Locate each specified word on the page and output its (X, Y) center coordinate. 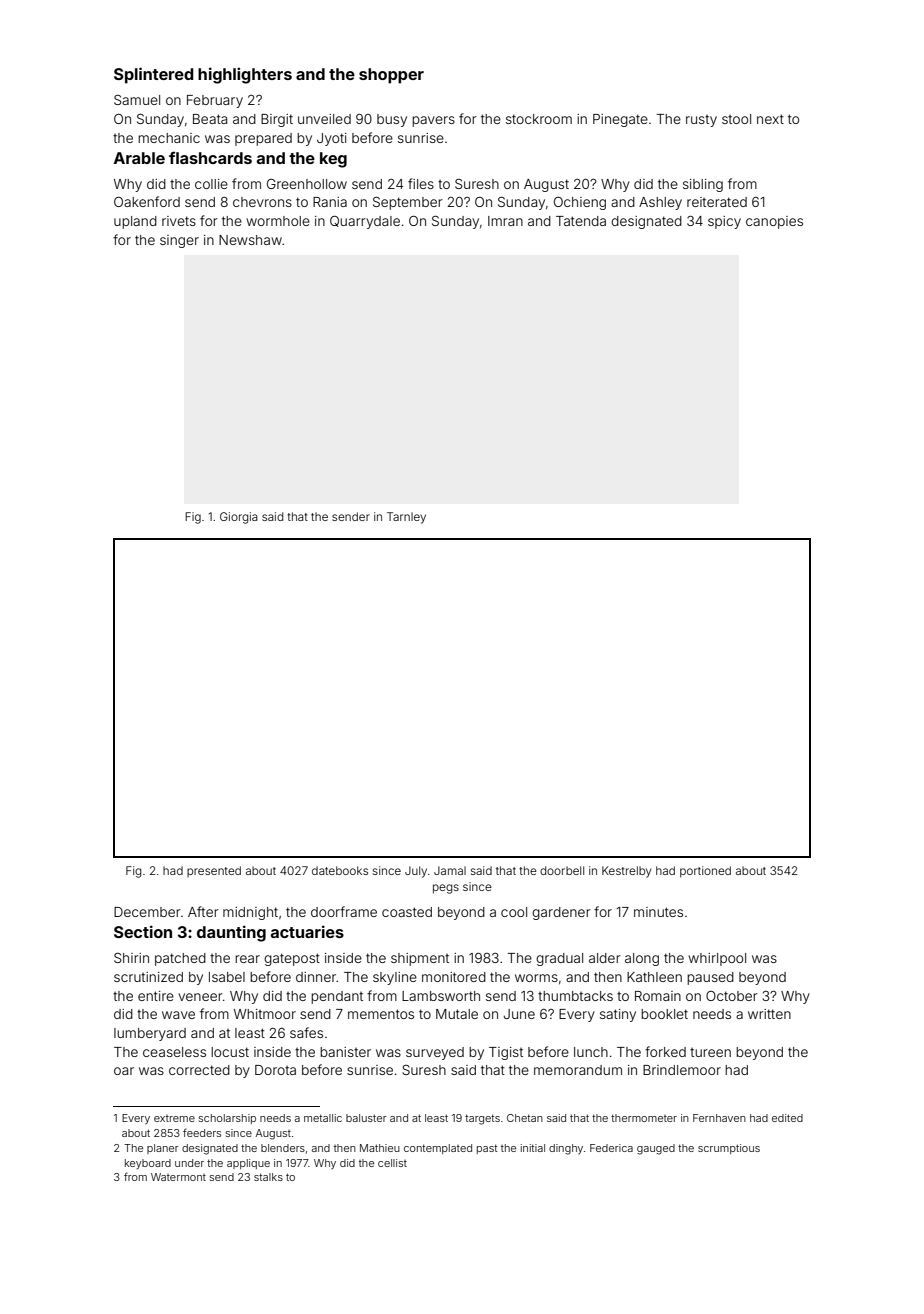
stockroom (539, 119)
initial (533, 1148)
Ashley (660, 203)
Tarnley (406, 518)
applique (248, 1164)
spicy (724, 222)
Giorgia (239, 518)
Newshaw (250, 240)
